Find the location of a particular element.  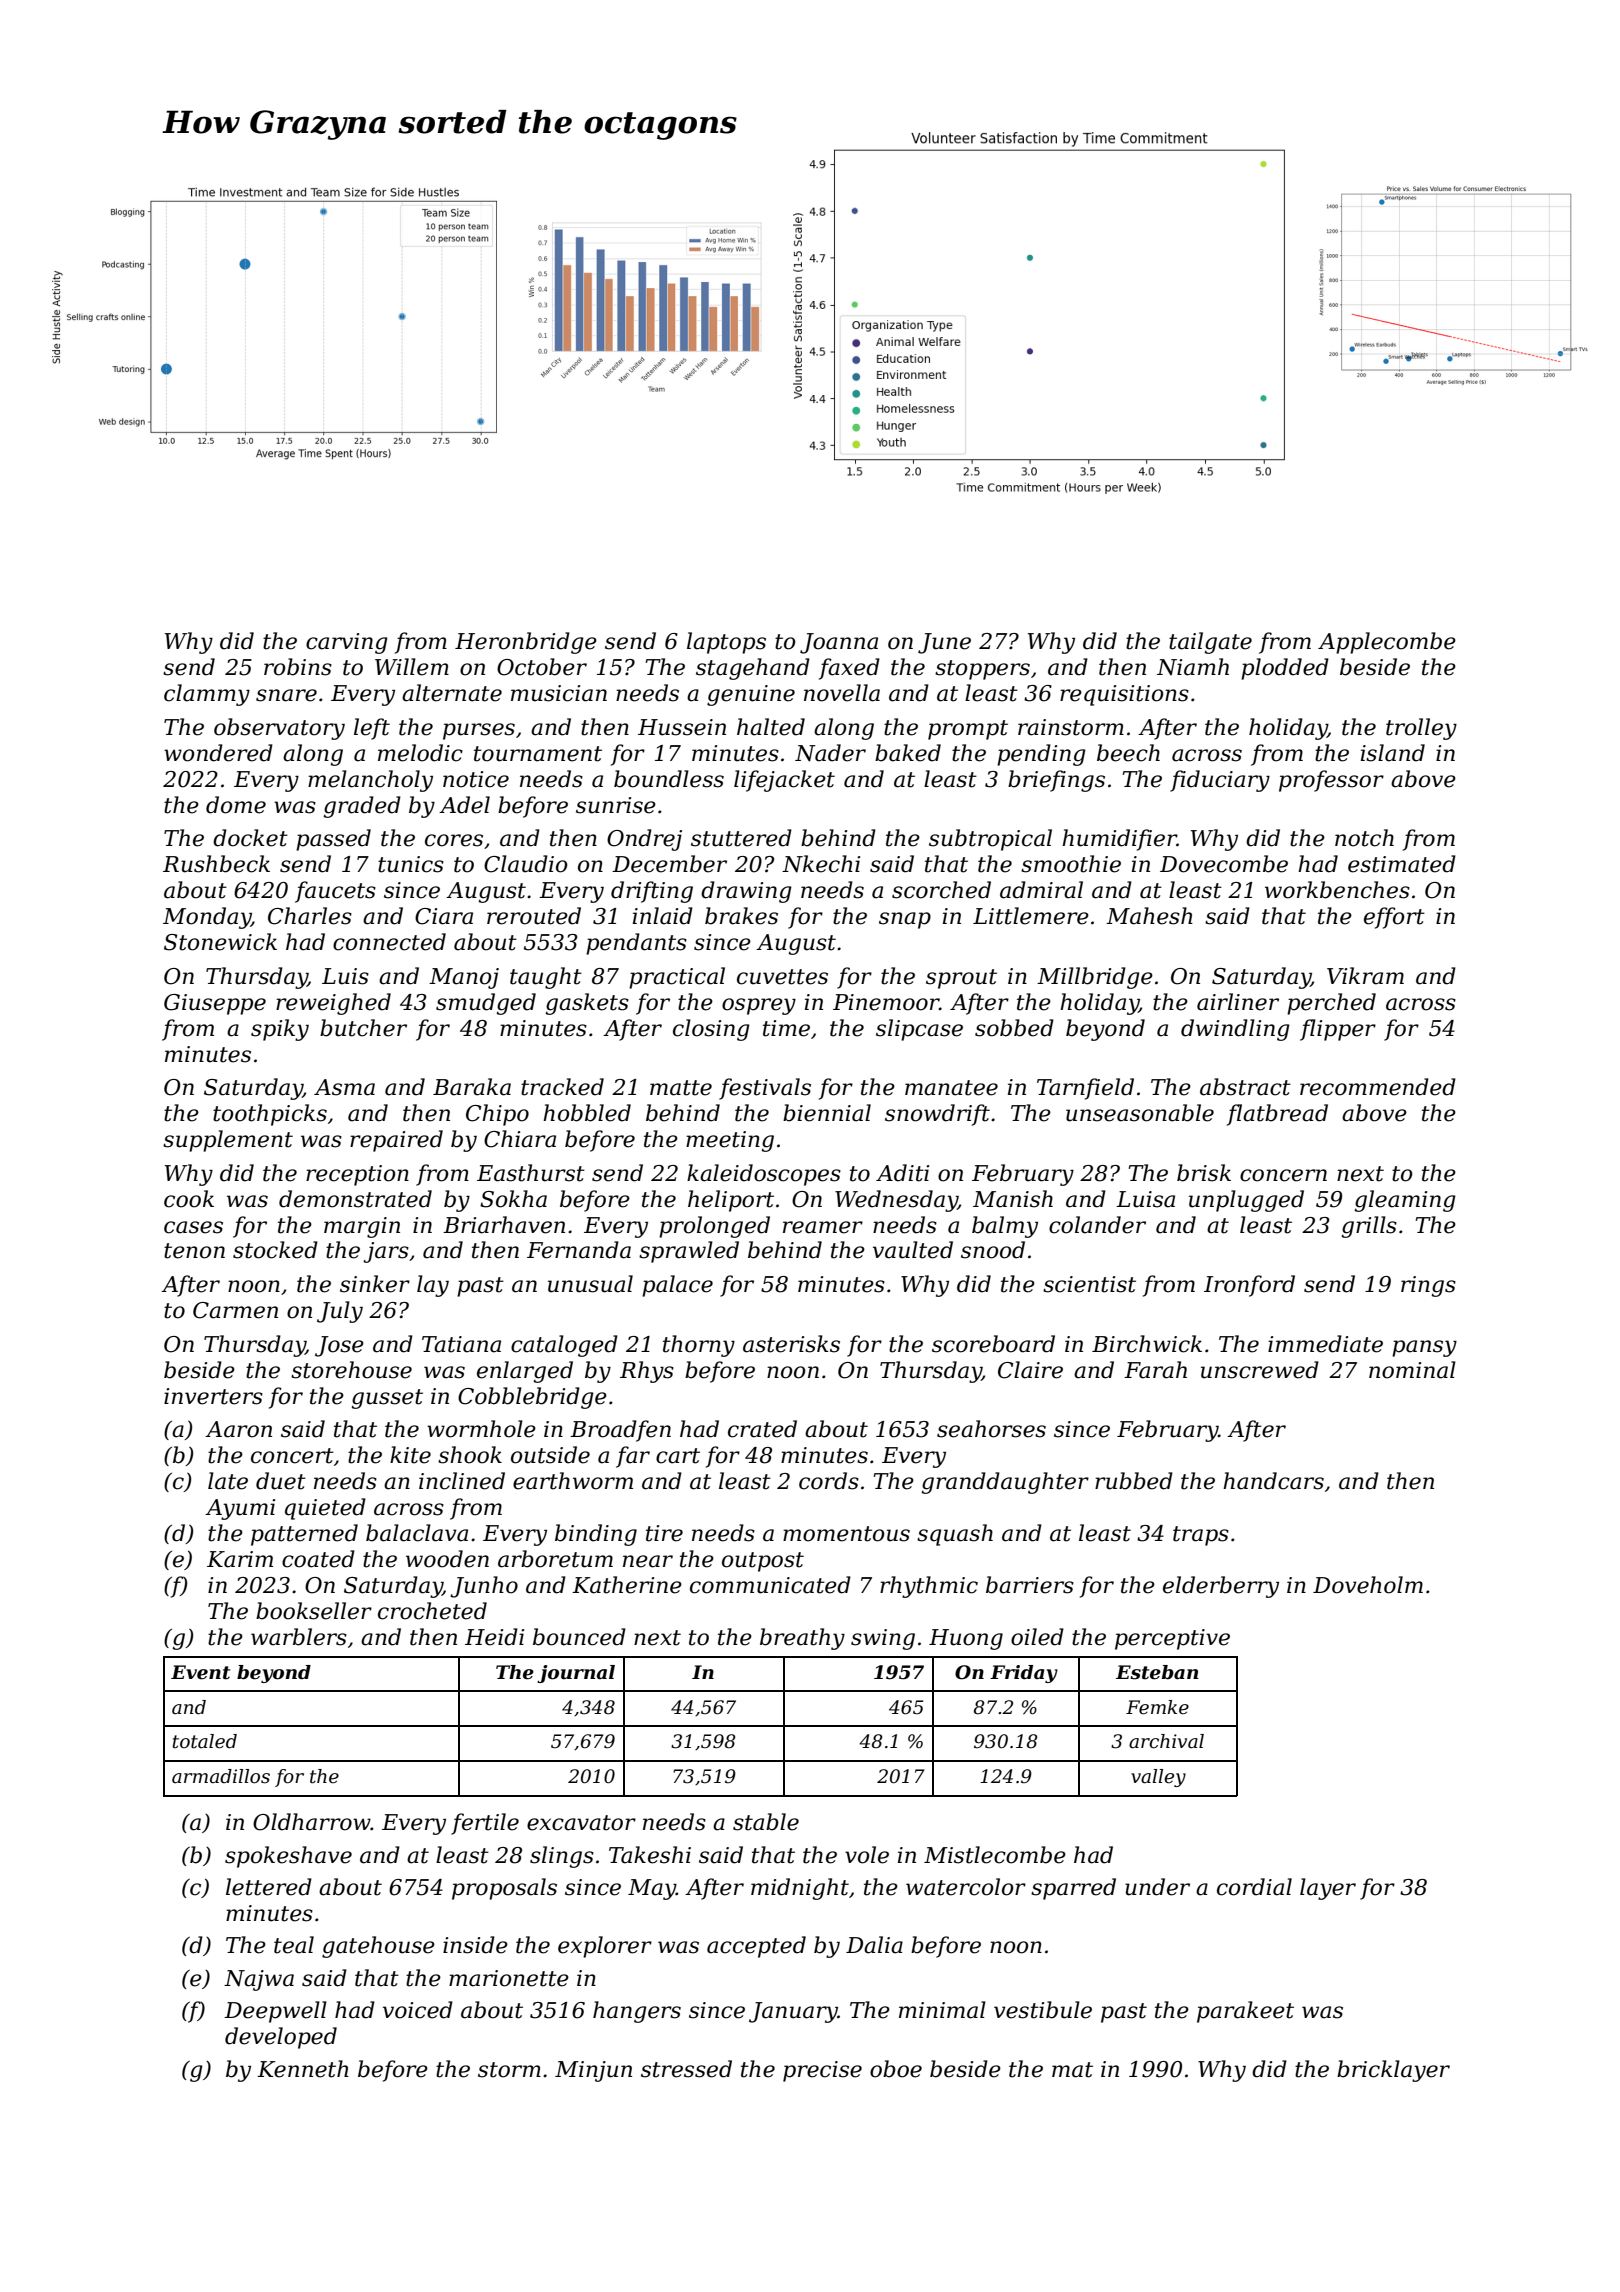

manatee is located at coordinates (951, 1088).
